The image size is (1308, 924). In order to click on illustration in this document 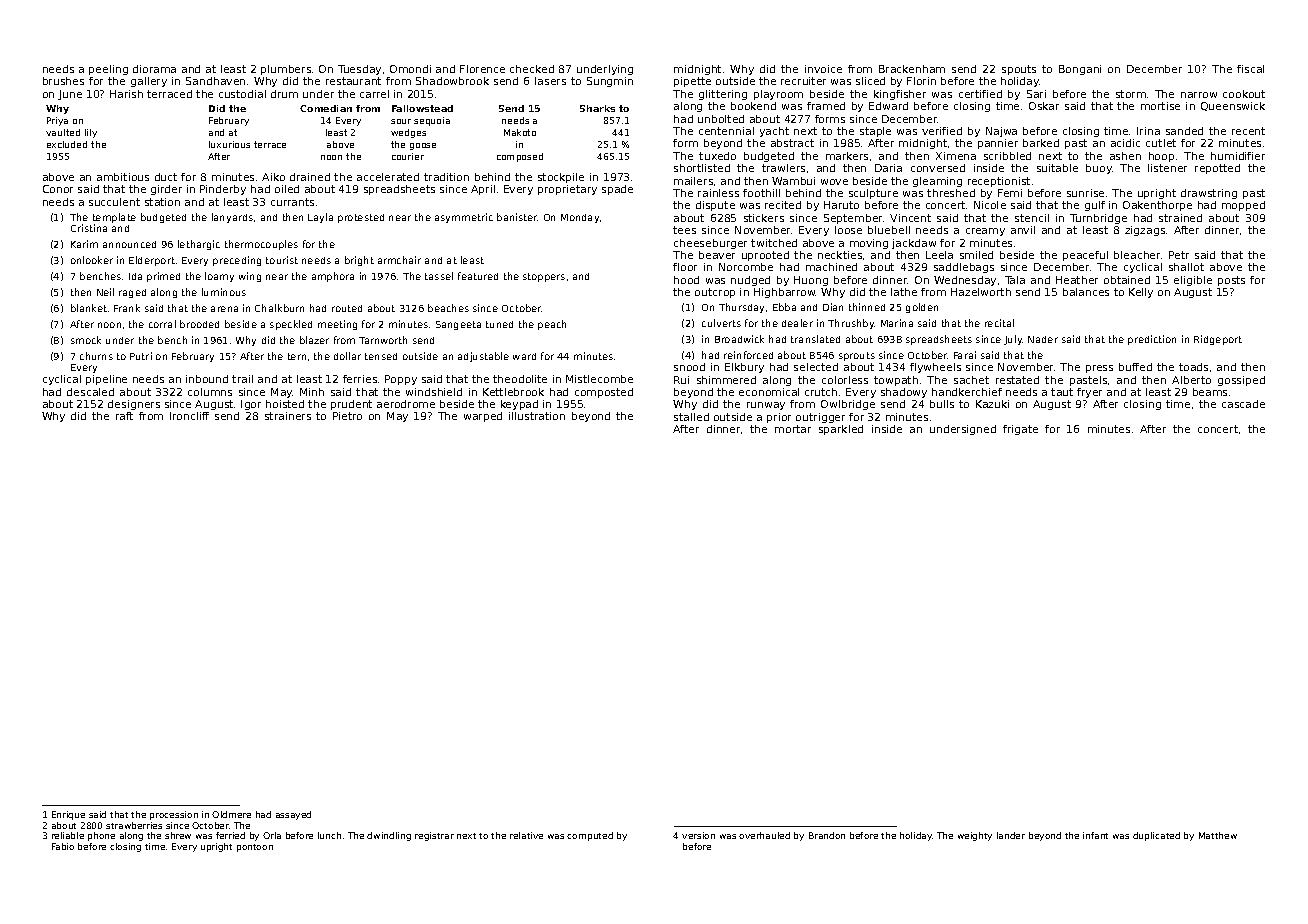, I will do `click(537, 416)`.
